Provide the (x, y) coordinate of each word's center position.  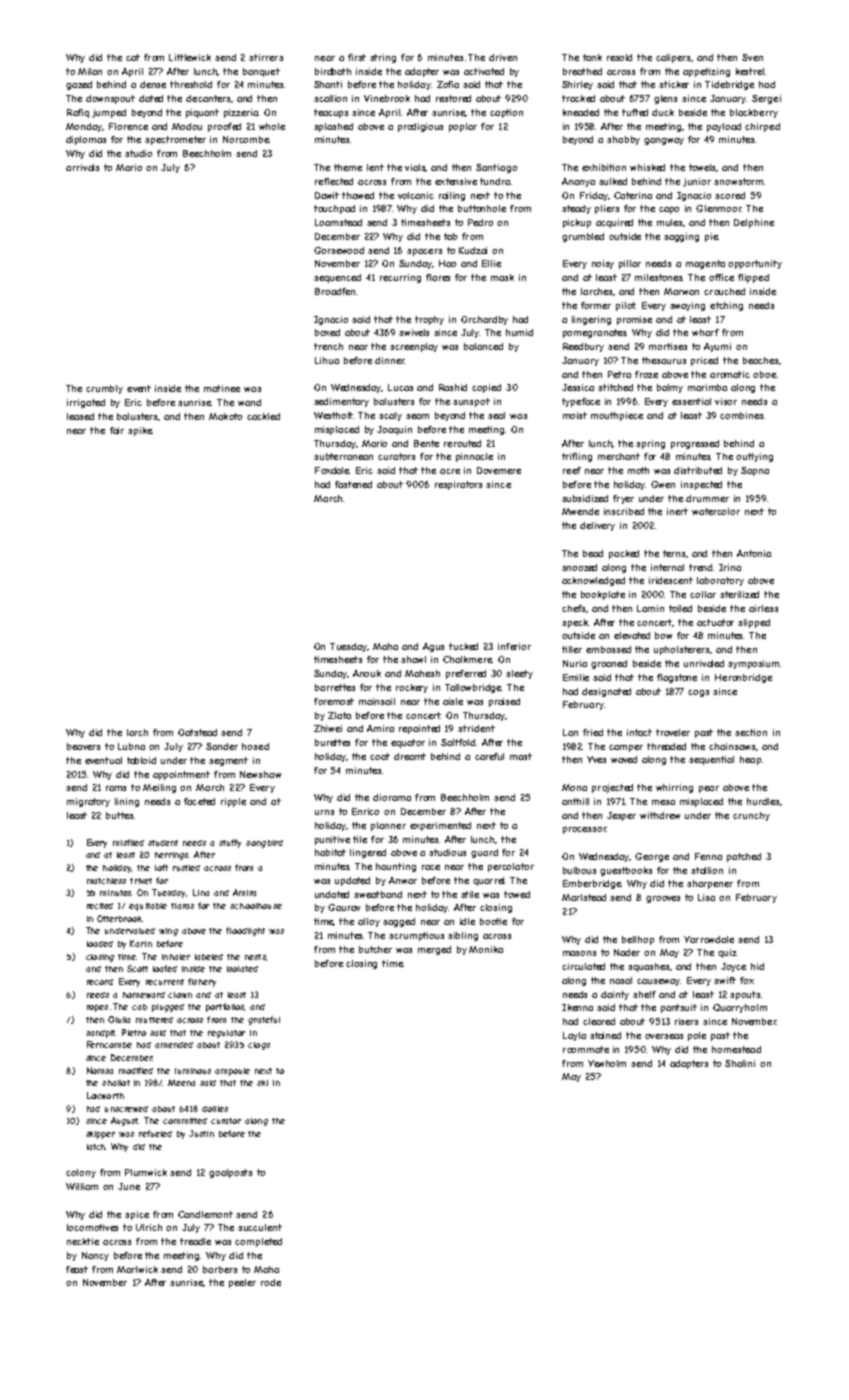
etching (726, 306)
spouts (745, 995)
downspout (110, 99)
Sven (752, 57)
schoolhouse (256, 906)
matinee (222, 388)
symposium (753, 664)
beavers (83, 746)
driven (503, 57)
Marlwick (137, 1269)
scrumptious (416, 936)
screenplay (414, 347)
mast (521, 756)
